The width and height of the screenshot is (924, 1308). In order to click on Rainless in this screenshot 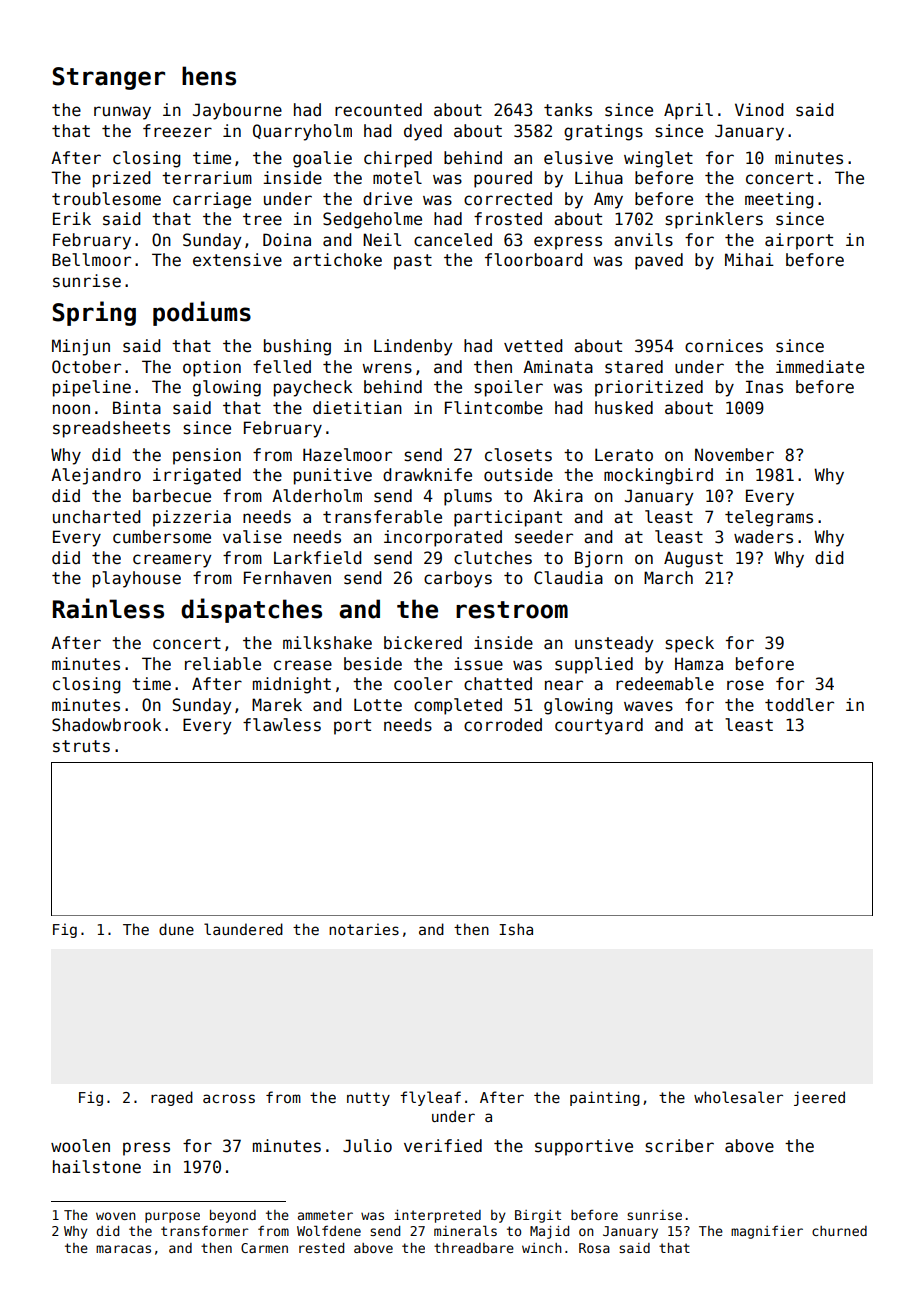, I will do `click(108, 608)`.
